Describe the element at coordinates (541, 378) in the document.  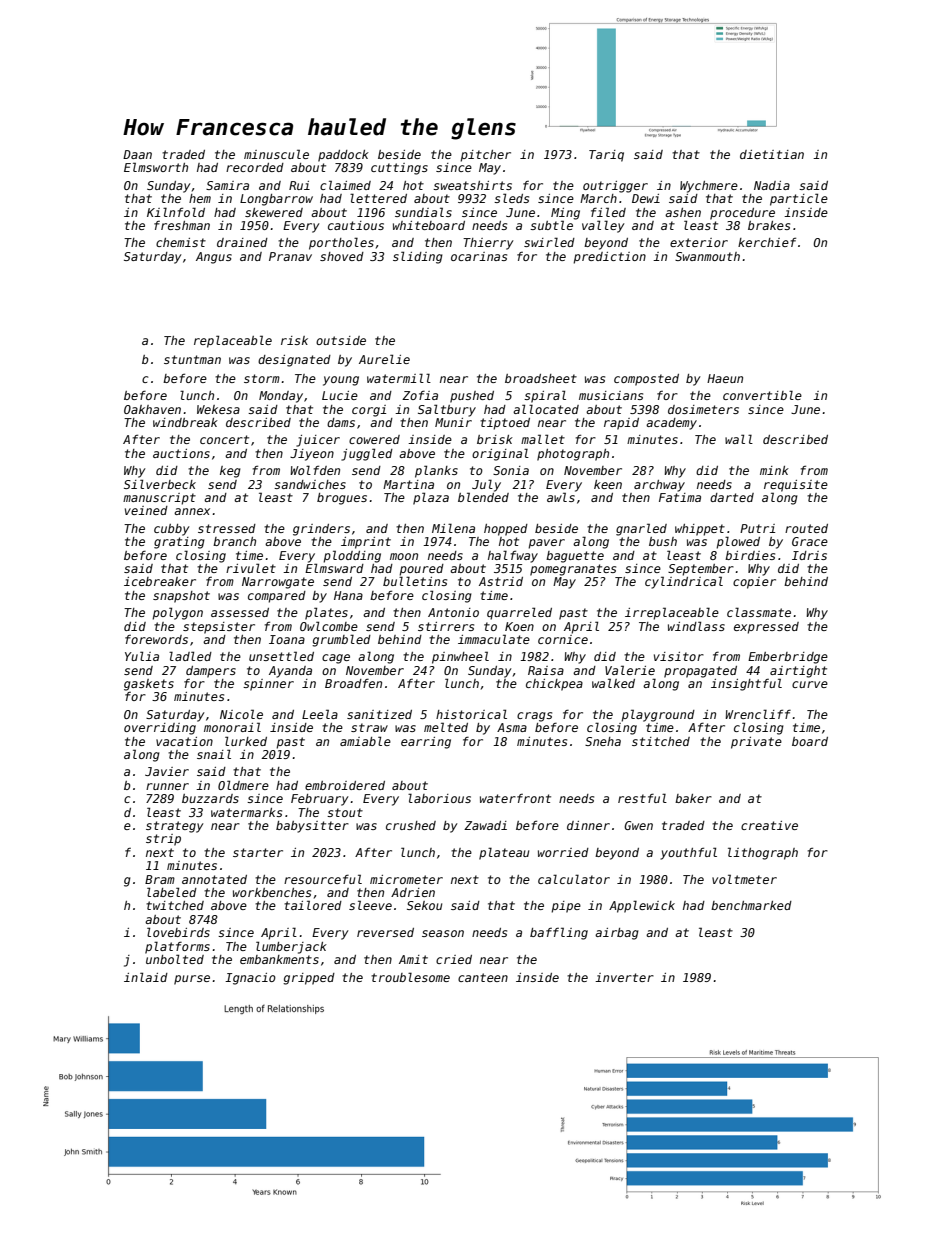
I see `broadsheet` at that location.
